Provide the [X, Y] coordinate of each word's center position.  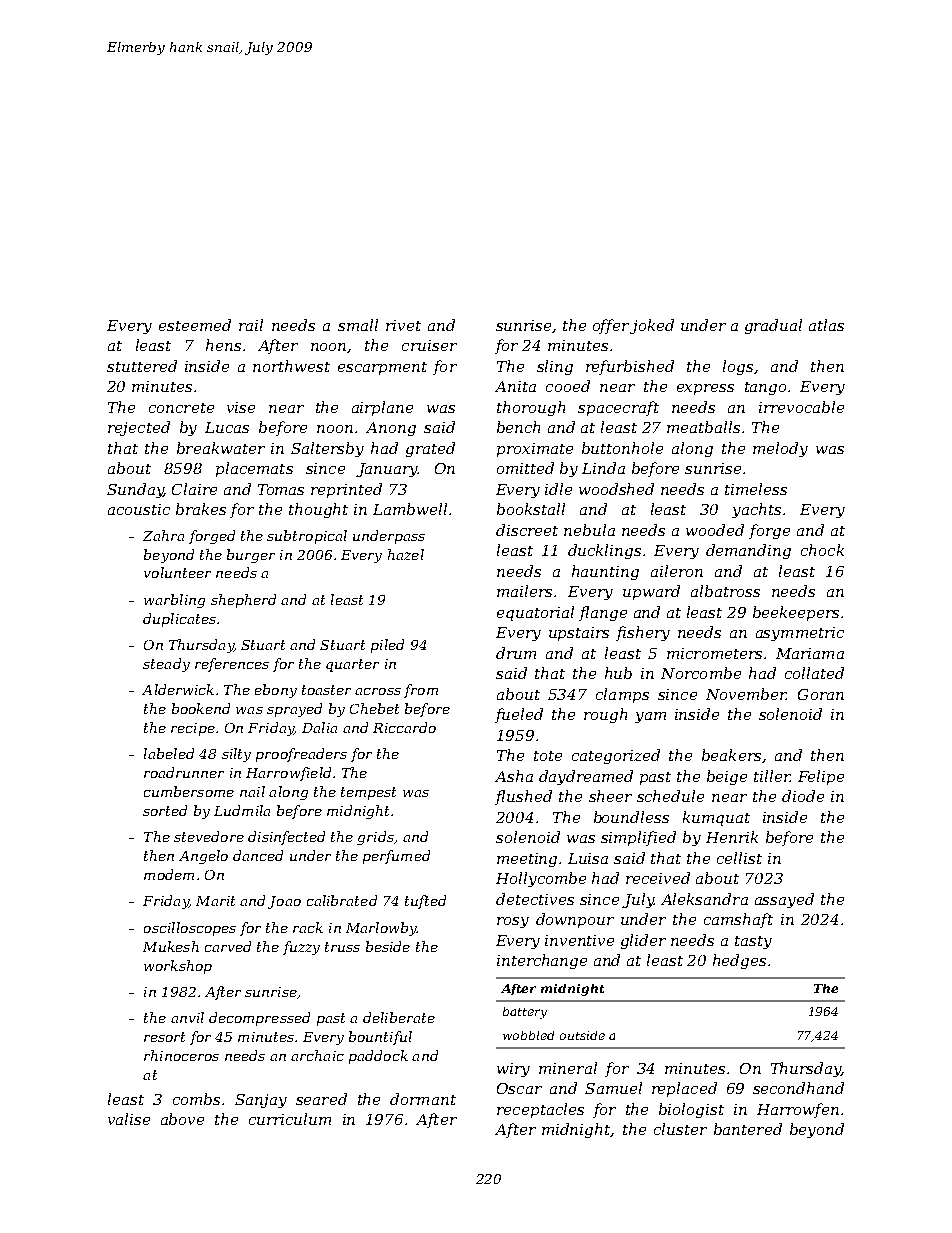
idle [558, 489]
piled [387, 646]
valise [129, 1119]
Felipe [821, 777]
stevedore [209, 836]
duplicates [179, 620]
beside [388, 946]
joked [652, 326]
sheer [610, 796]
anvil [187, 1017]
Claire [194, 489]
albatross [725, 591]
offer [611, 326]
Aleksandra [704, 899]
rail [251, 325]
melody [780, 449]
